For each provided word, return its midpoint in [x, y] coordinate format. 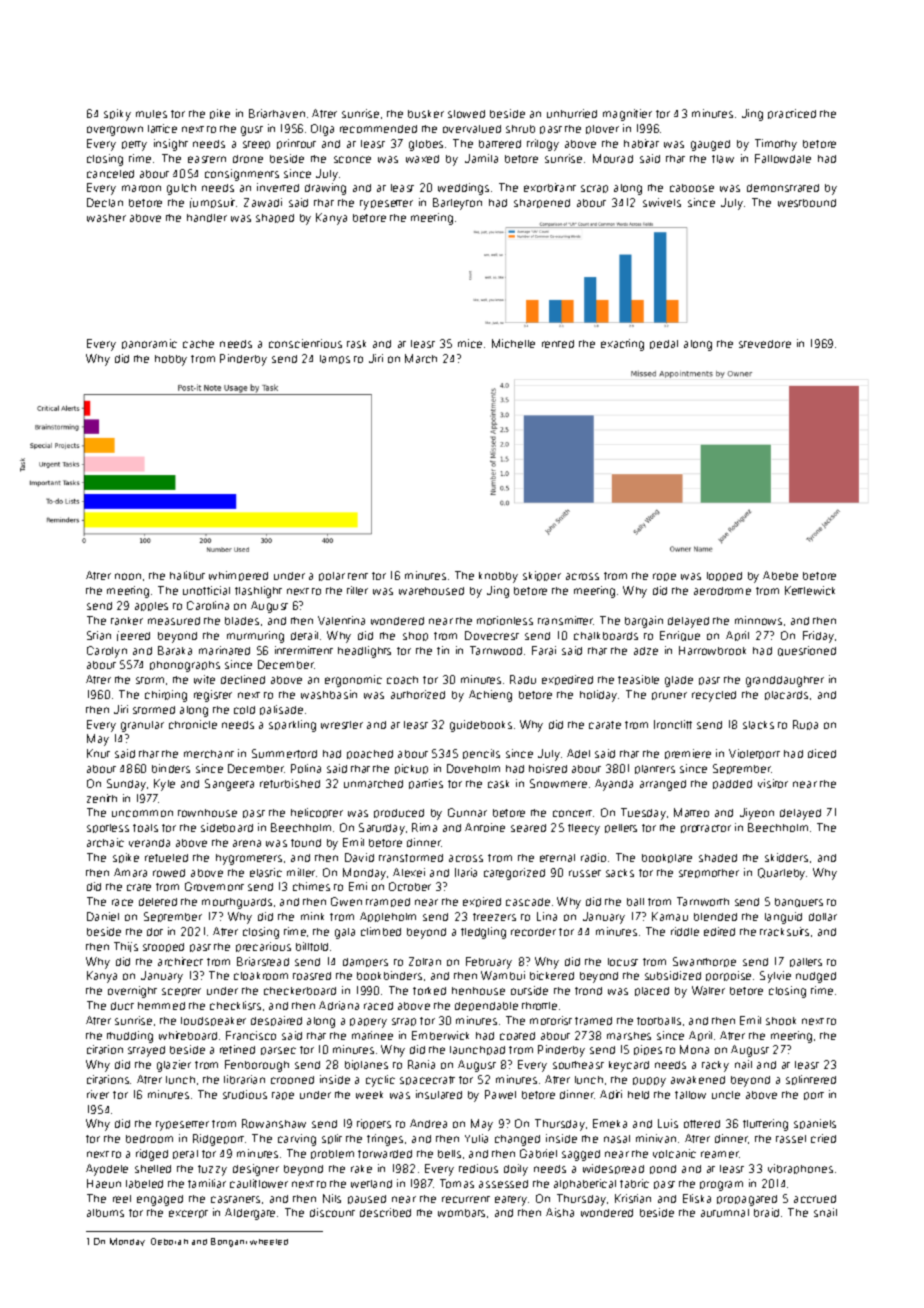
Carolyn [107, 652]
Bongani [229, 1242]
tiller [357, 590]
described [385, 1212]
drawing [325, 189]
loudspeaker [213, 1021]
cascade [528, 902]
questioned [807, 651]
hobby [171, 360]
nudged [816, 977]
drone [248, 159]
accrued [815, 1199]
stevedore [765, 344]
